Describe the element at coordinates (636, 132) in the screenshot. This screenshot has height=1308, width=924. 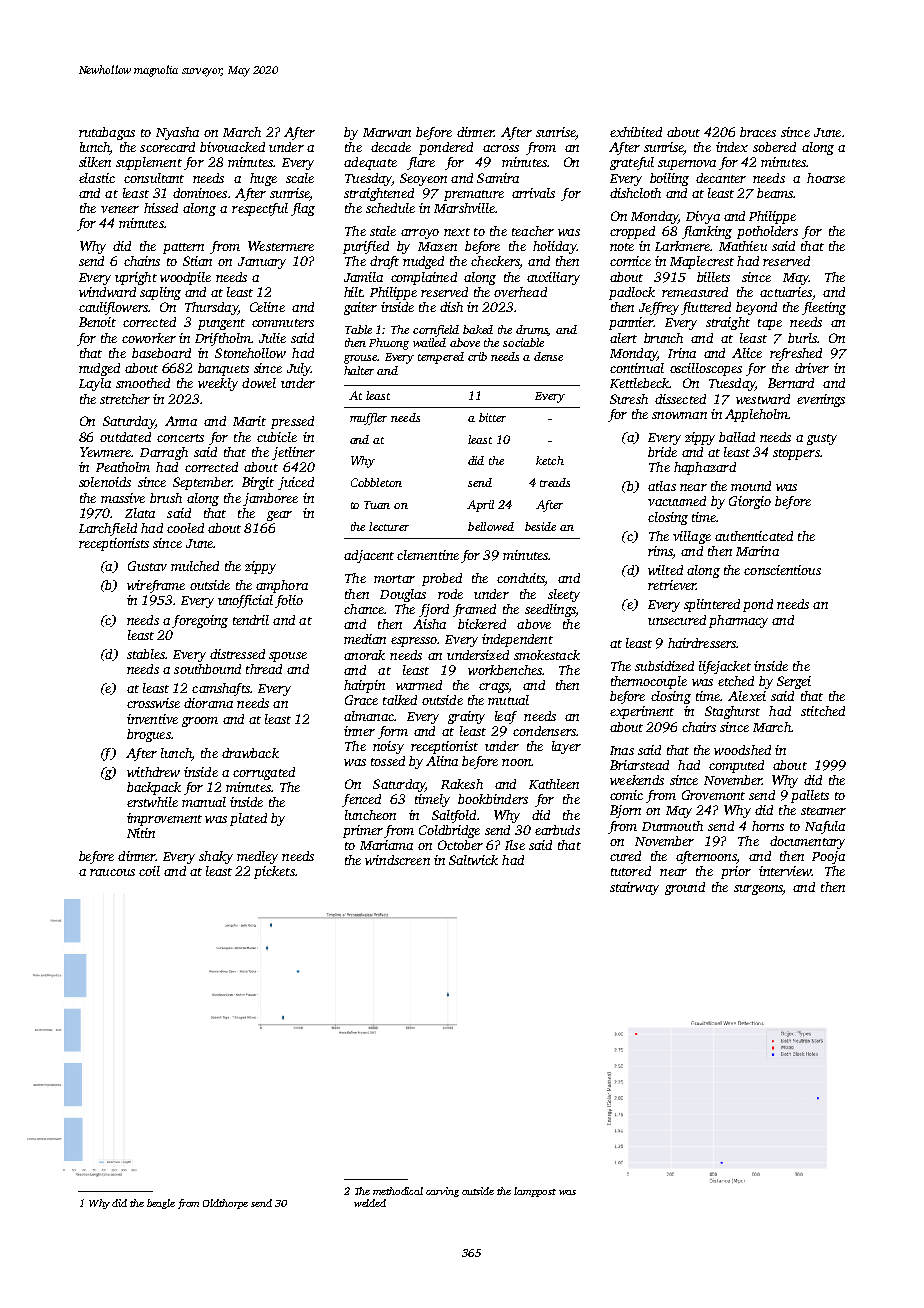
I see `exhibited` at that location.
